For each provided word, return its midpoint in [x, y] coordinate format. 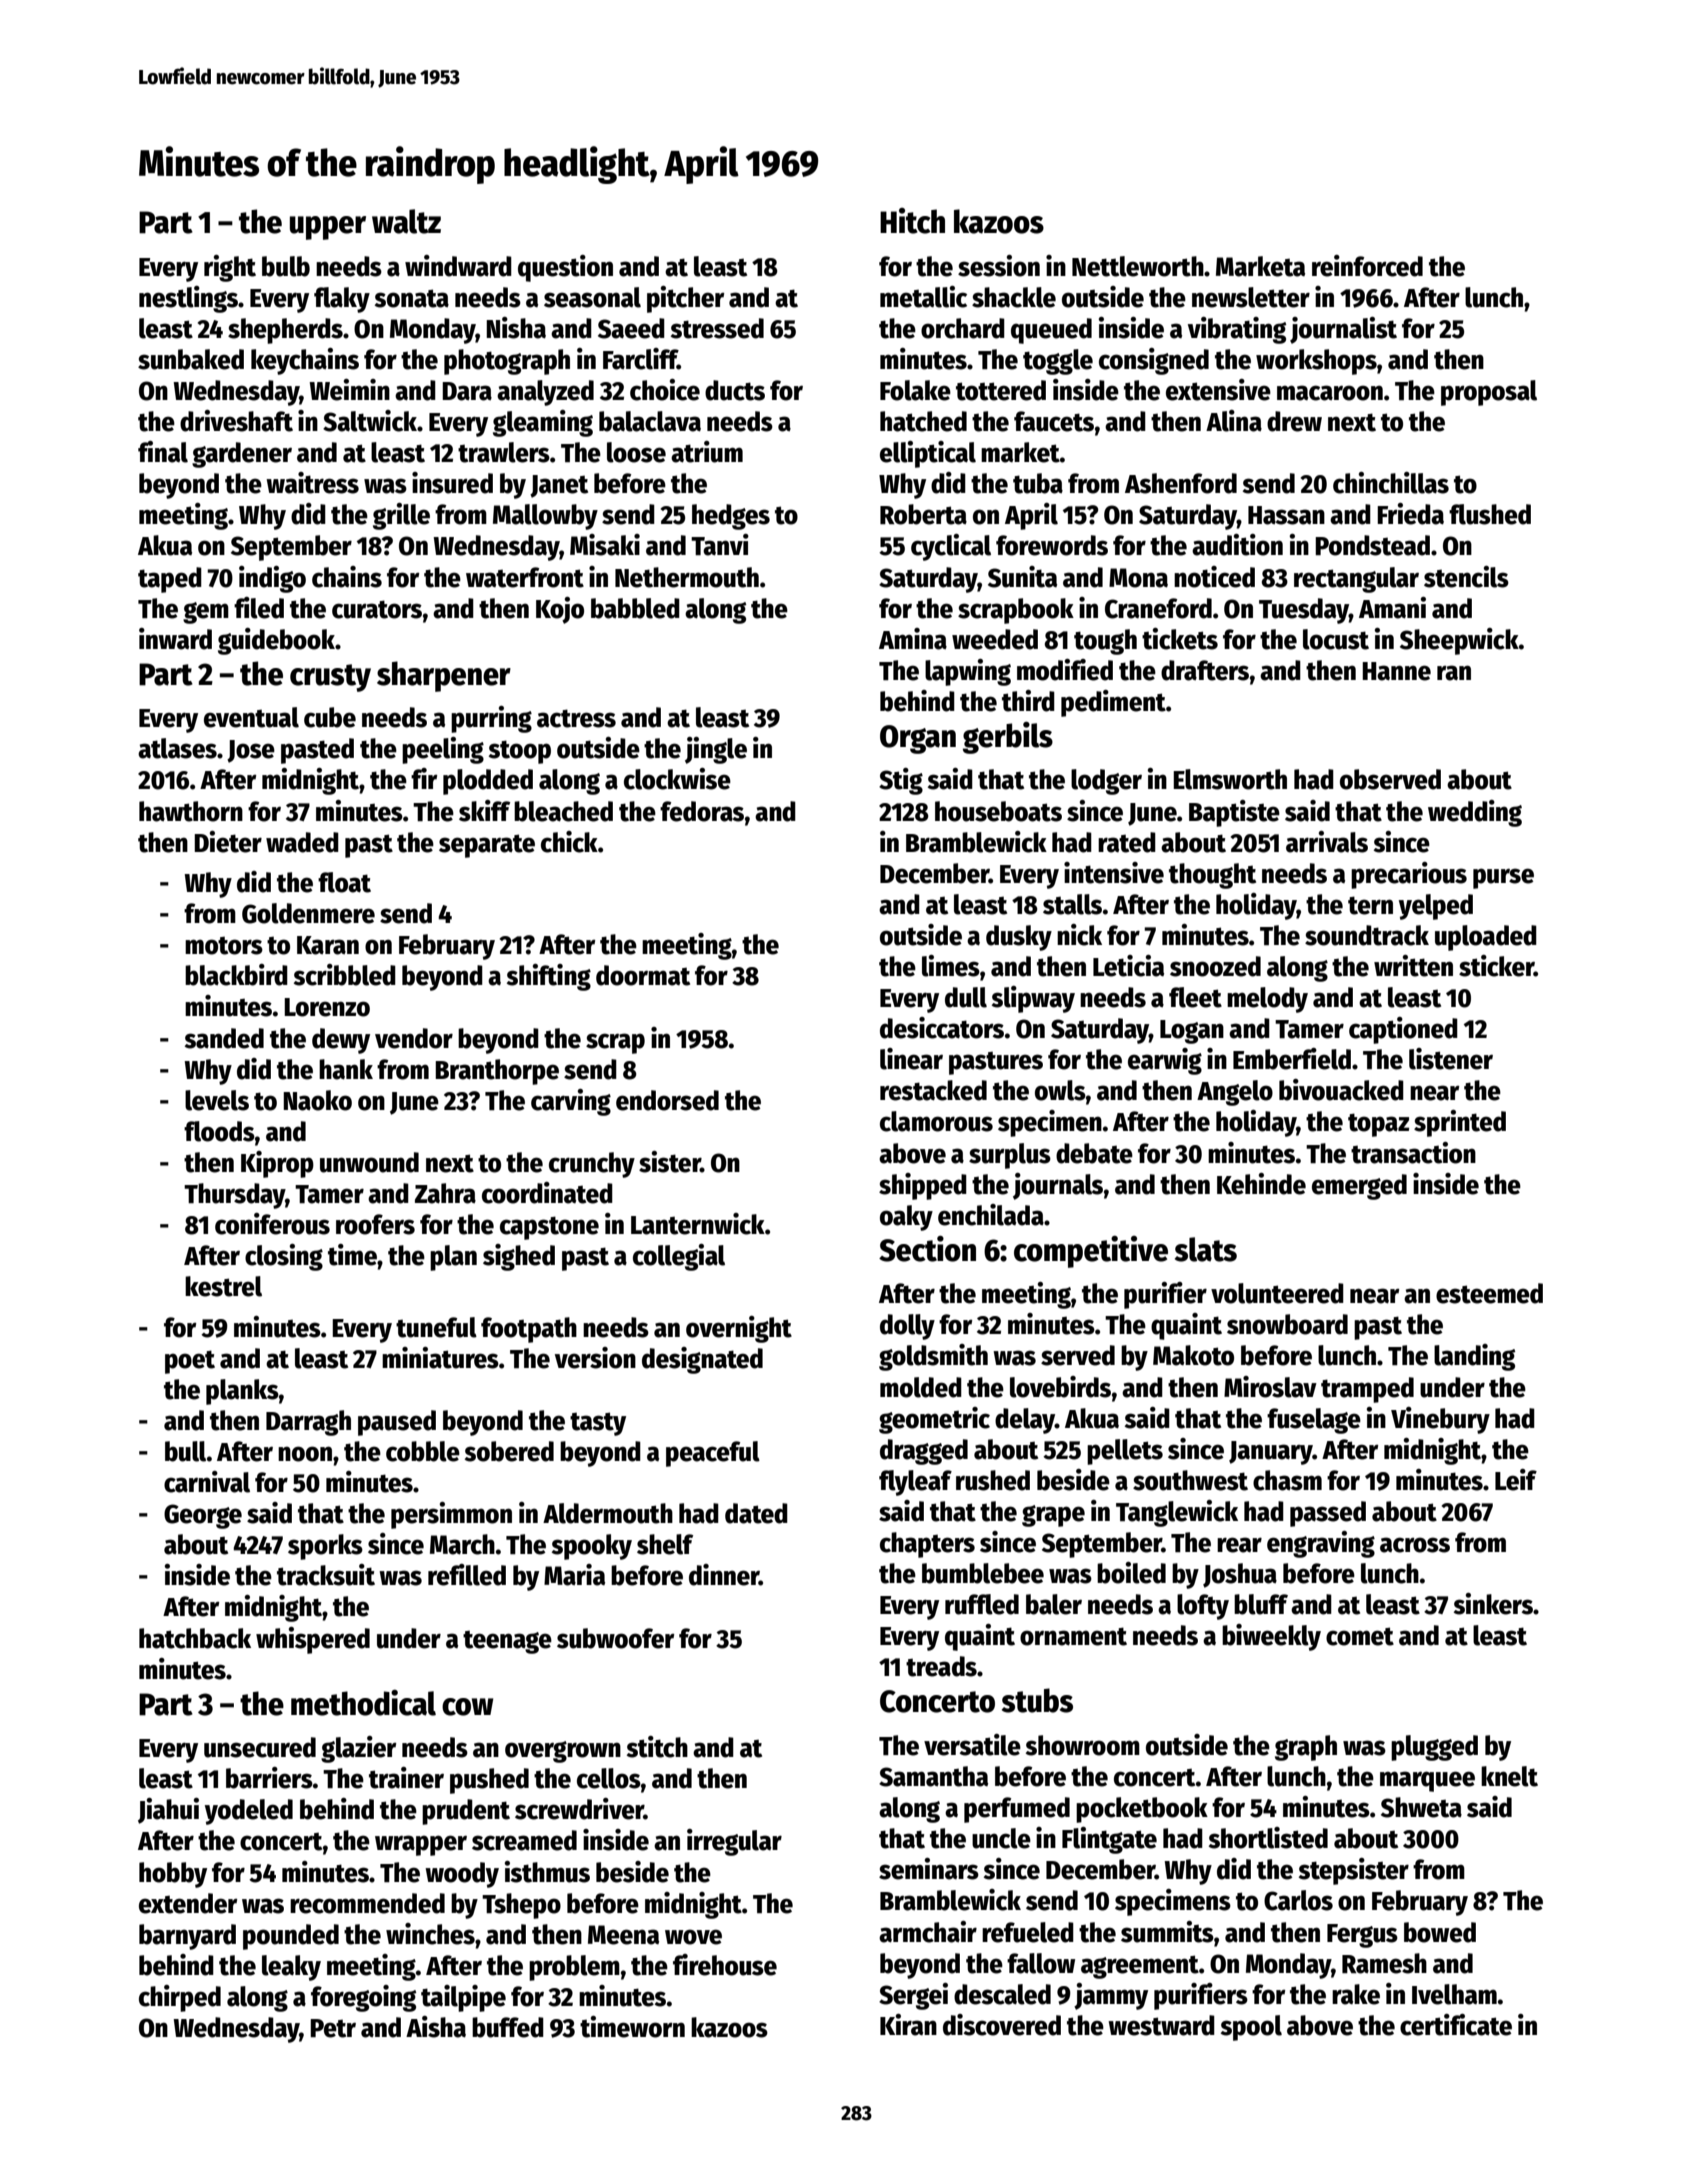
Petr [333, 2028]
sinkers [1493, 1604]
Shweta [1421, 1807]
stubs [1037, 1700]
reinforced [1367, 266]
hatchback [195, 1638]
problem [574, 1968]
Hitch [912, 221]
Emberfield [1292, 1059]
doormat [643, 975]
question [565, 268]
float [344, 882]
